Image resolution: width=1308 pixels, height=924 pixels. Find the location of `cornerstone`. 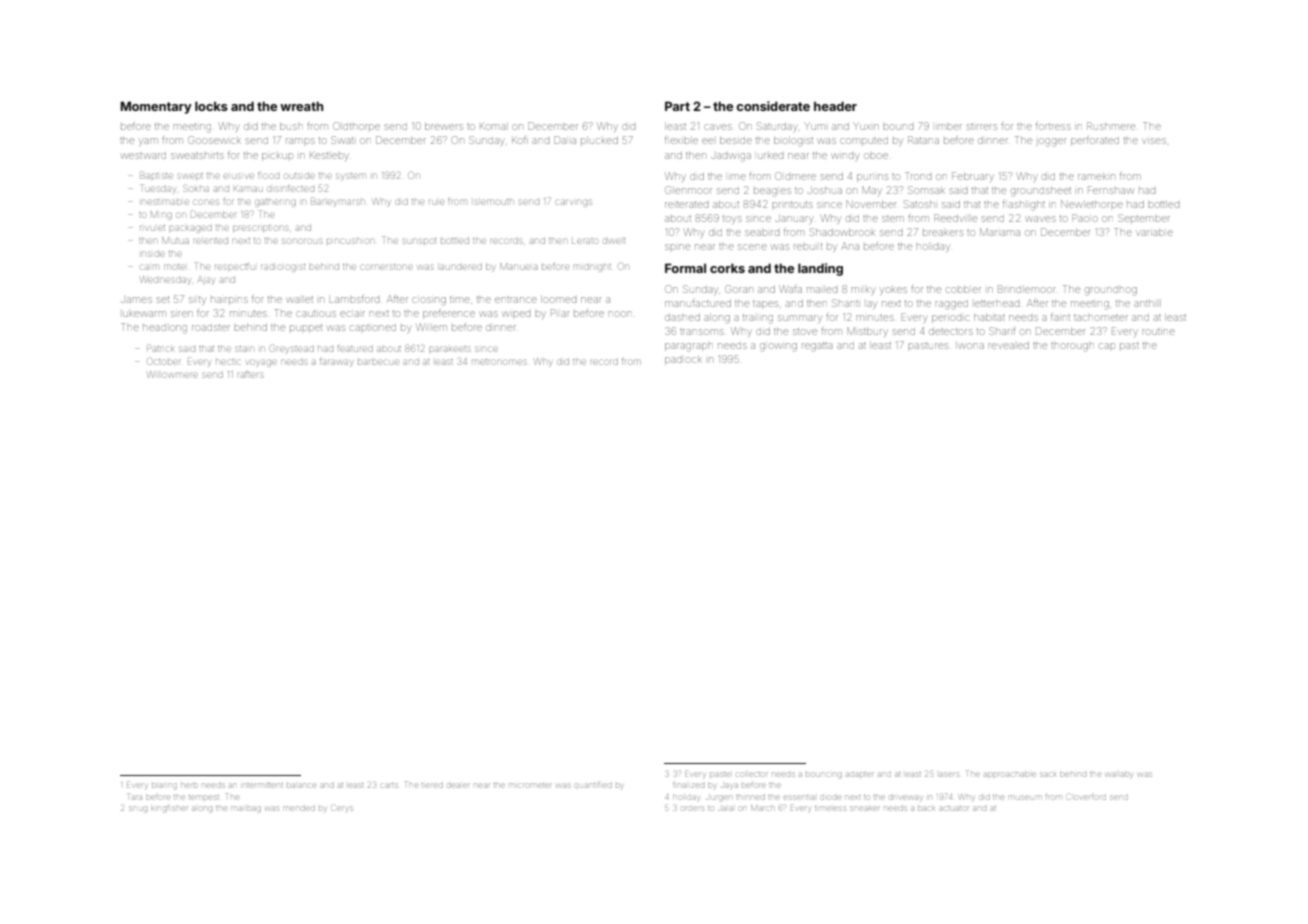

cornerstone is located at coordinates (386, 267).
